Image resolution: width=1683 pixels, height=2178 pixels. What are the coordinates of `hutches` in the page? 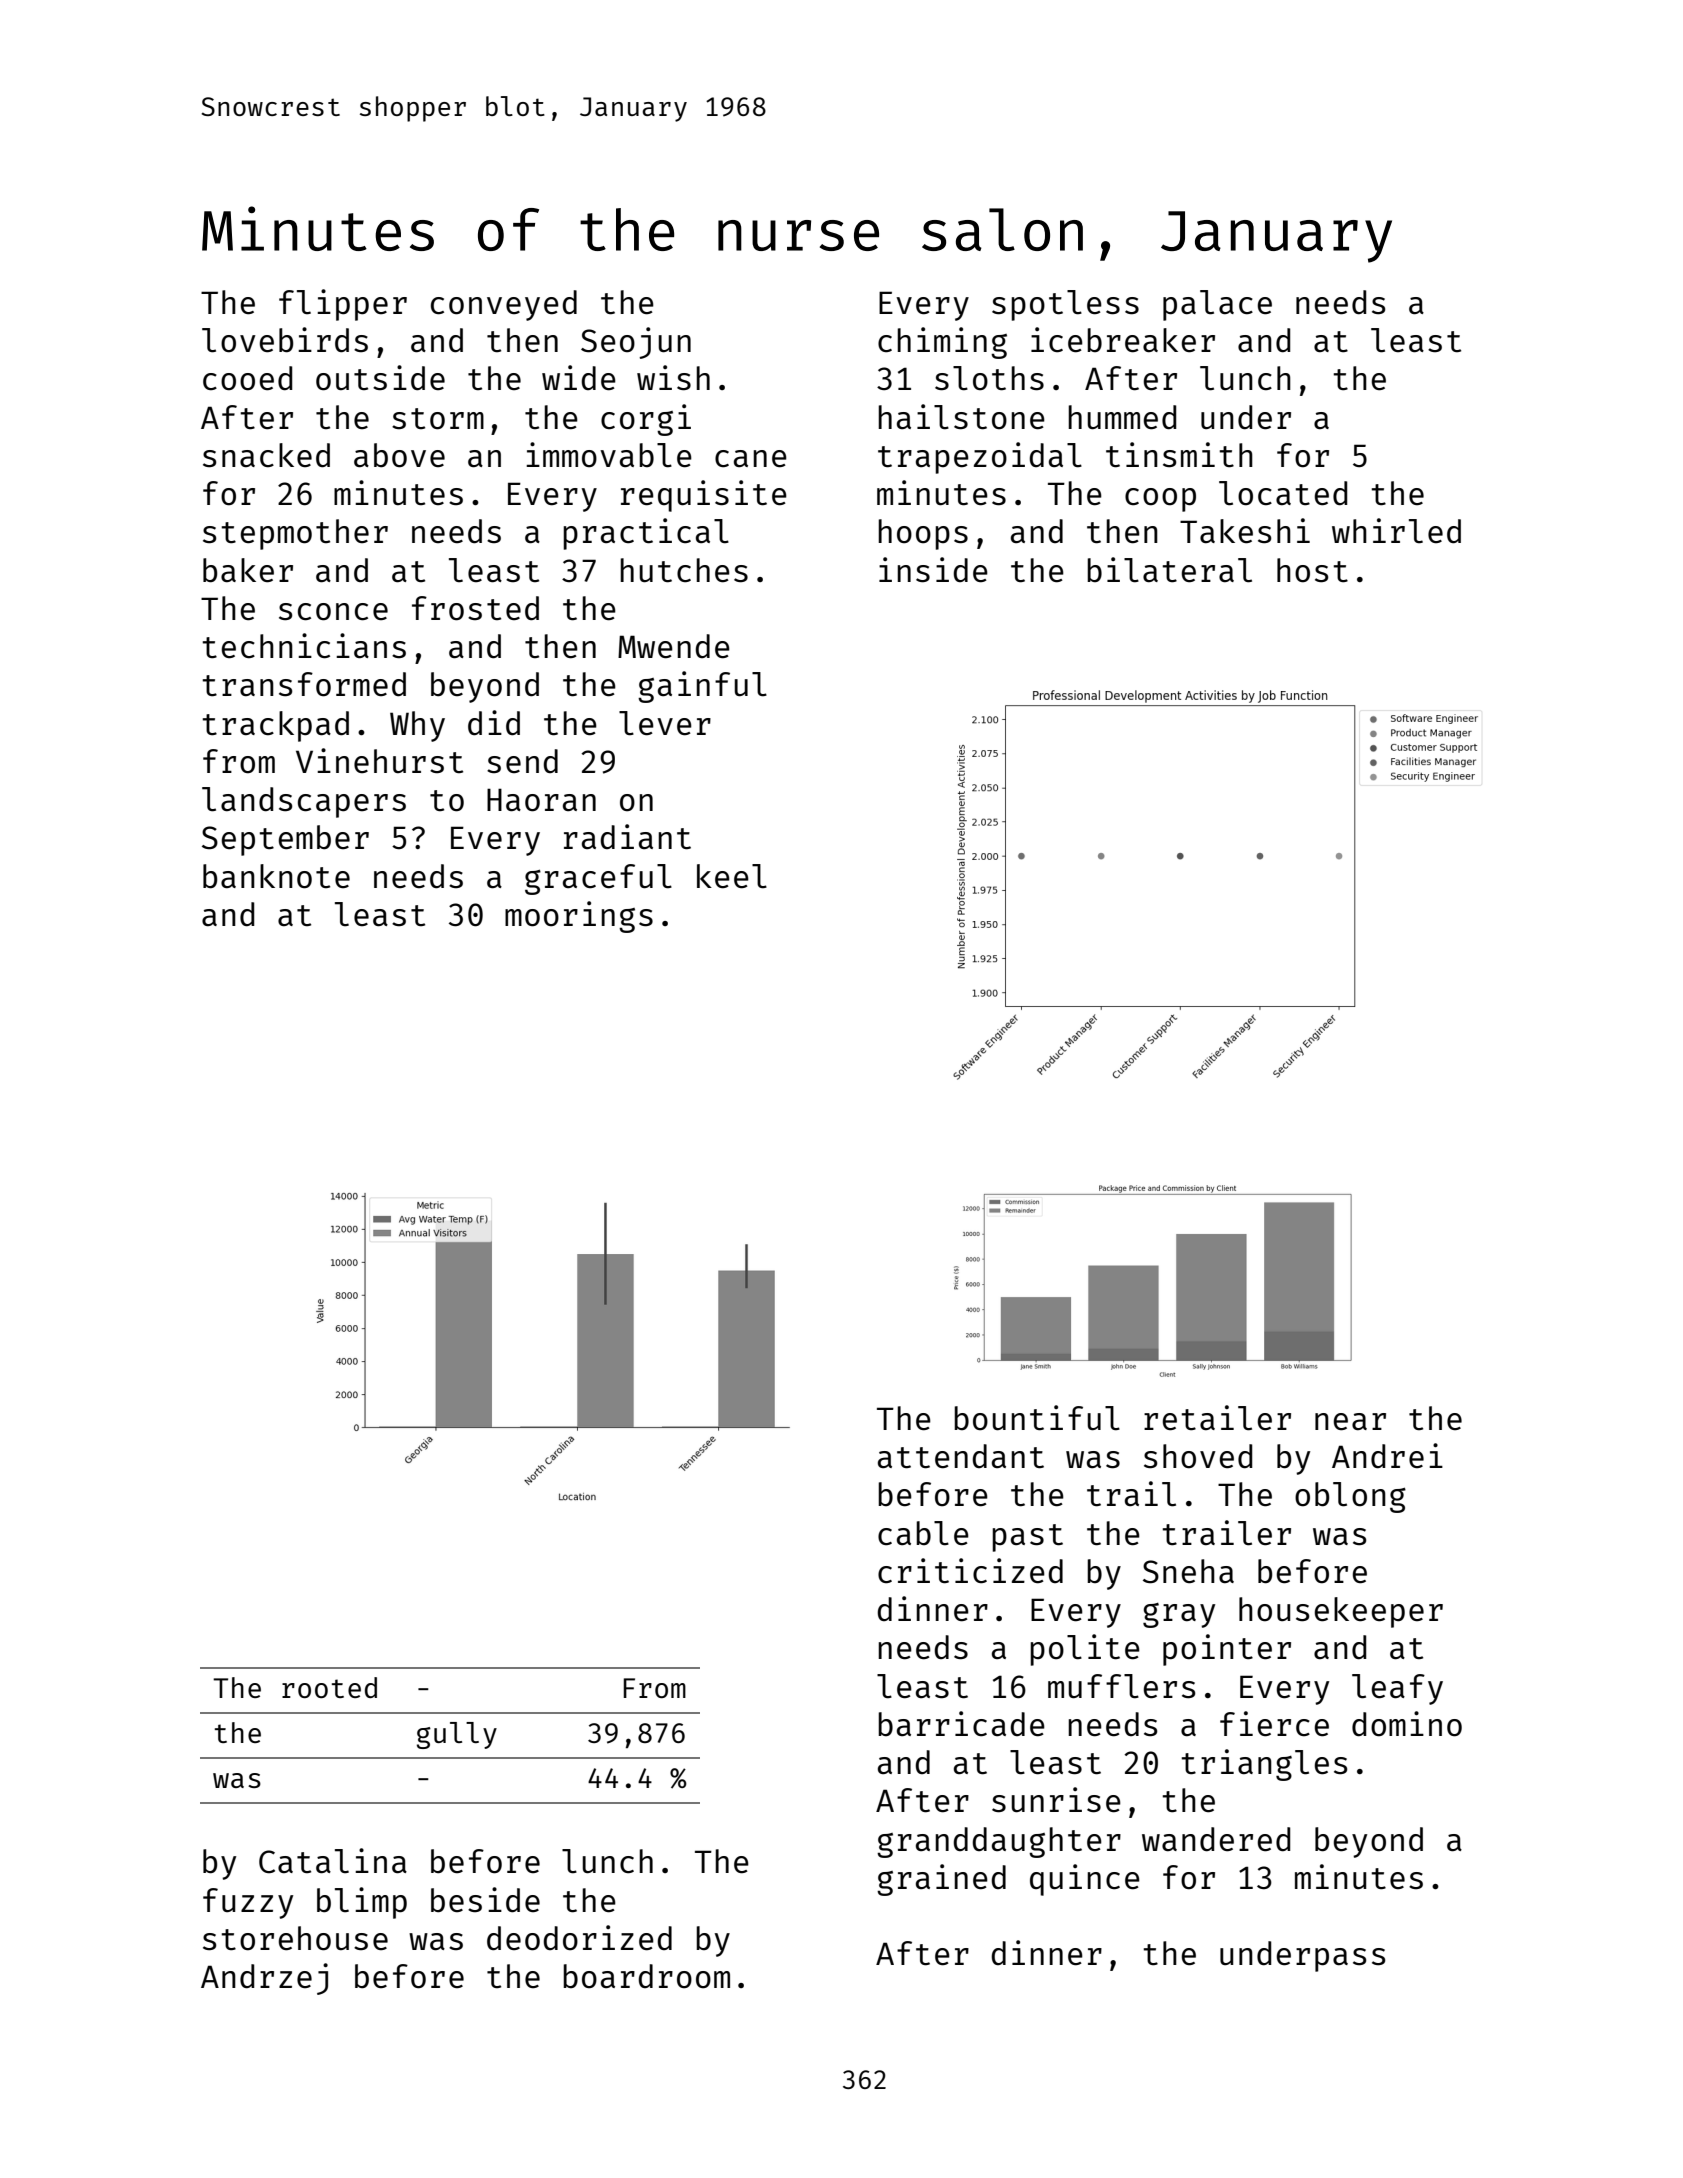 It's located at (684, 570).
